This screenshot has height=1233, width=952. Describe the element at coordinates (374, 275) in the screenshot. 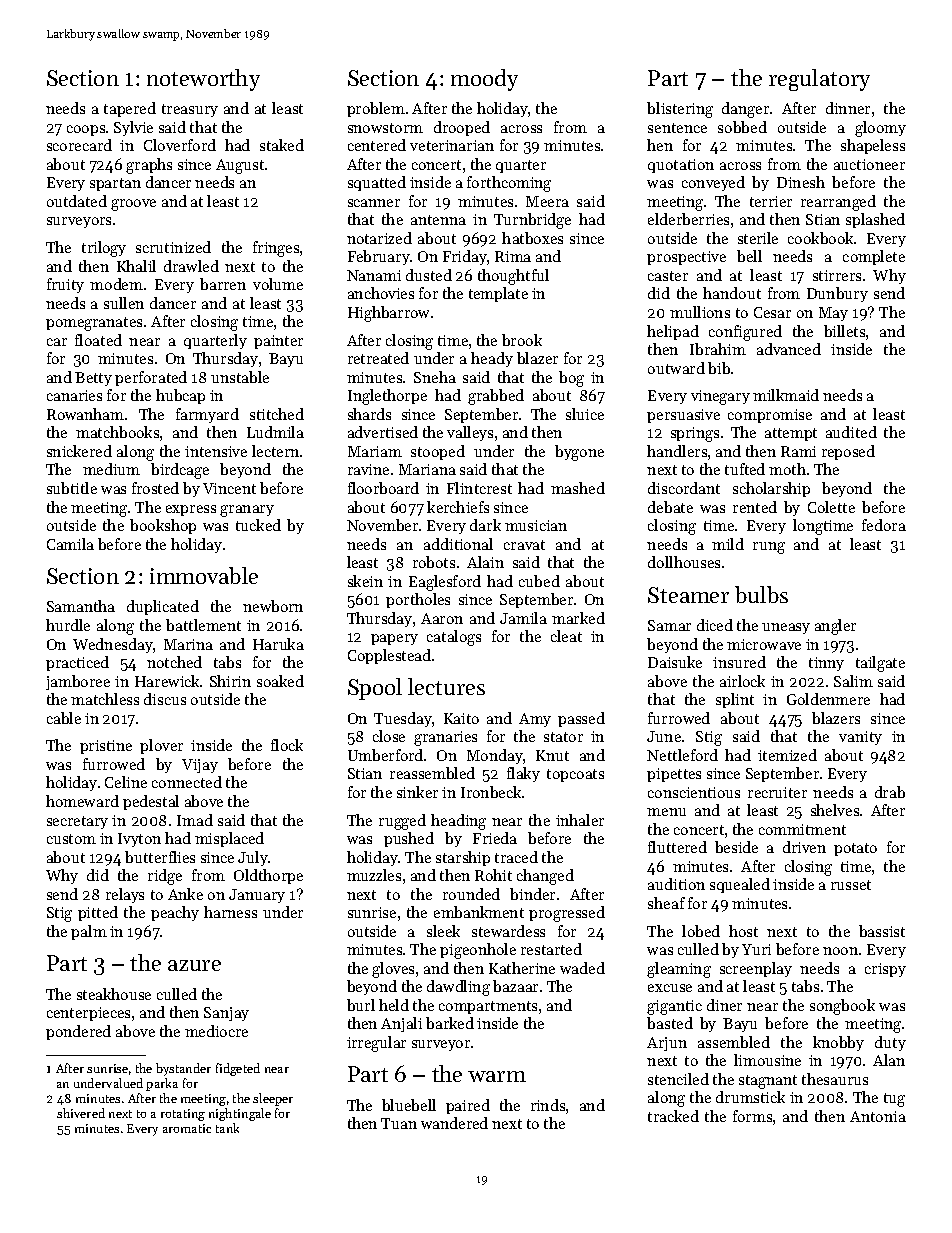

I see `Nanami` at that location.
